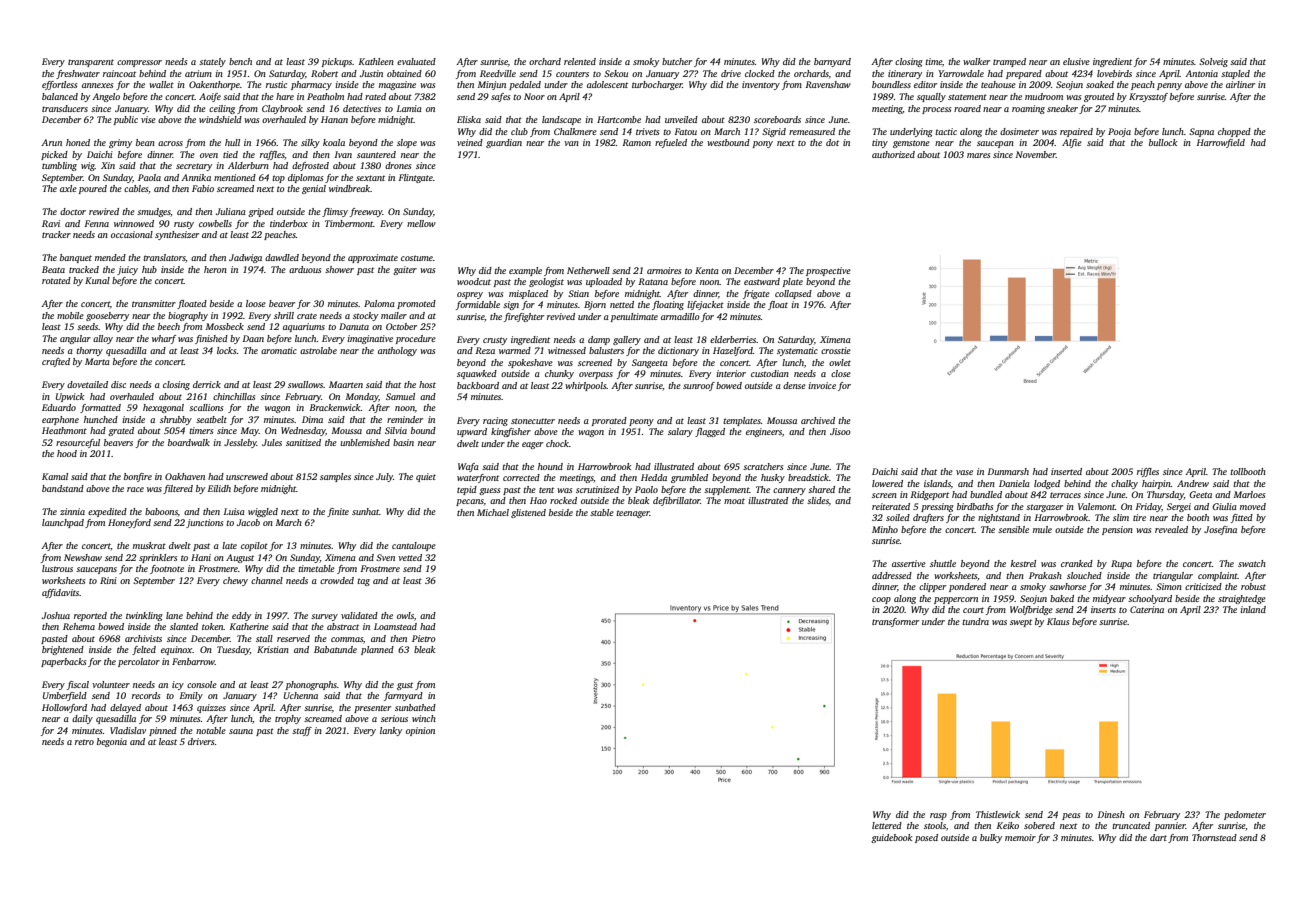  I want to click on elusive, so click(1076, 61).
